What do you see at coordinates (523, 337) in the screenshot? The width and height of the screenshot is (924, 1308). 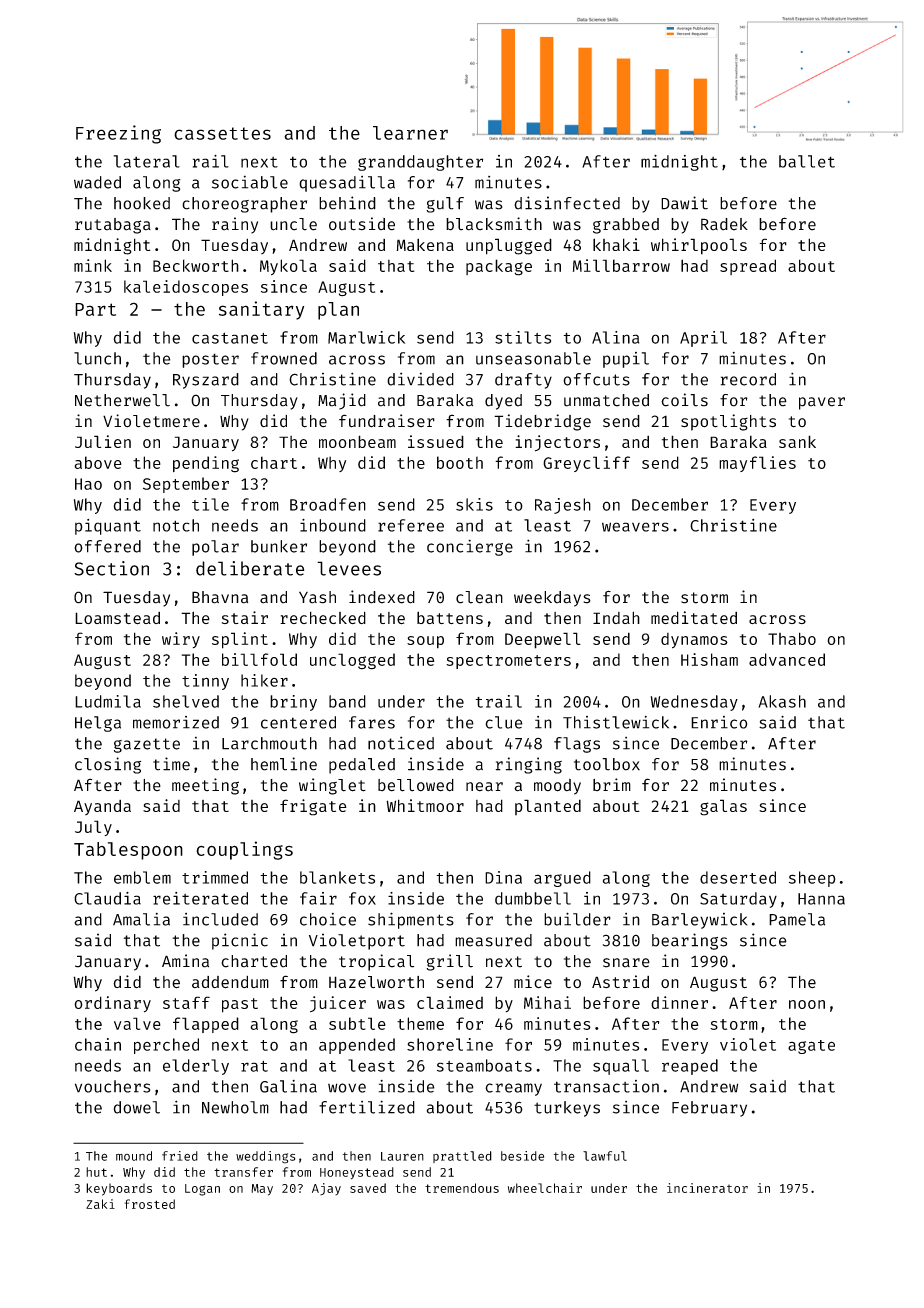 I see `stilts` at bounding box center [523, 337].
